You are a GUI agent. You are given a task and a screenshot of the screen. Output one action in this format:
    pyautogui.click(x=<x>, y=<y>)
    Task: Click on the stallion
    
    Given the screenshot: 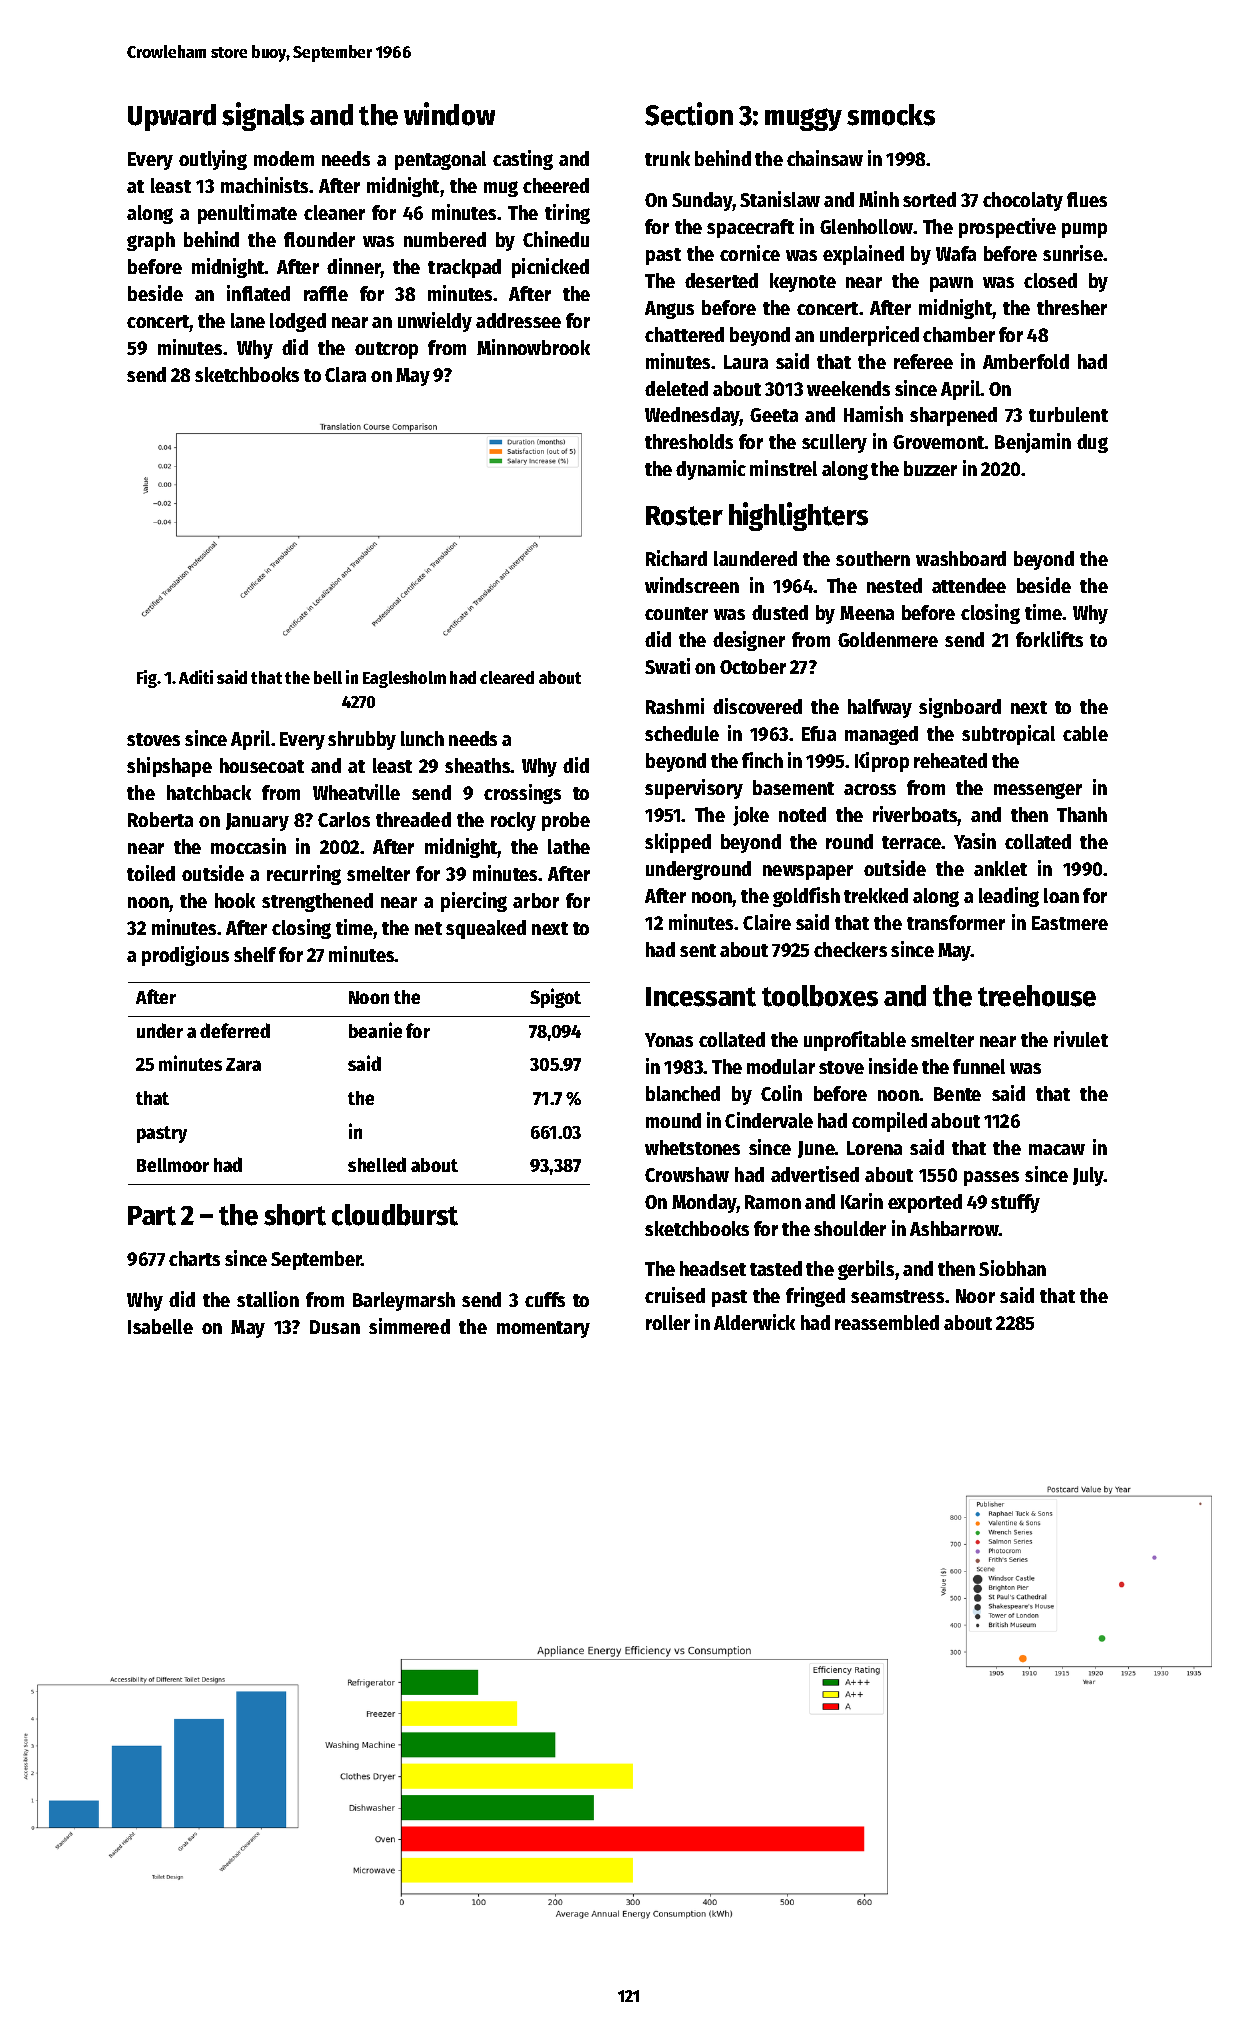 What is the action you would take?
    pyautogui.click(x=268, y=1299)
